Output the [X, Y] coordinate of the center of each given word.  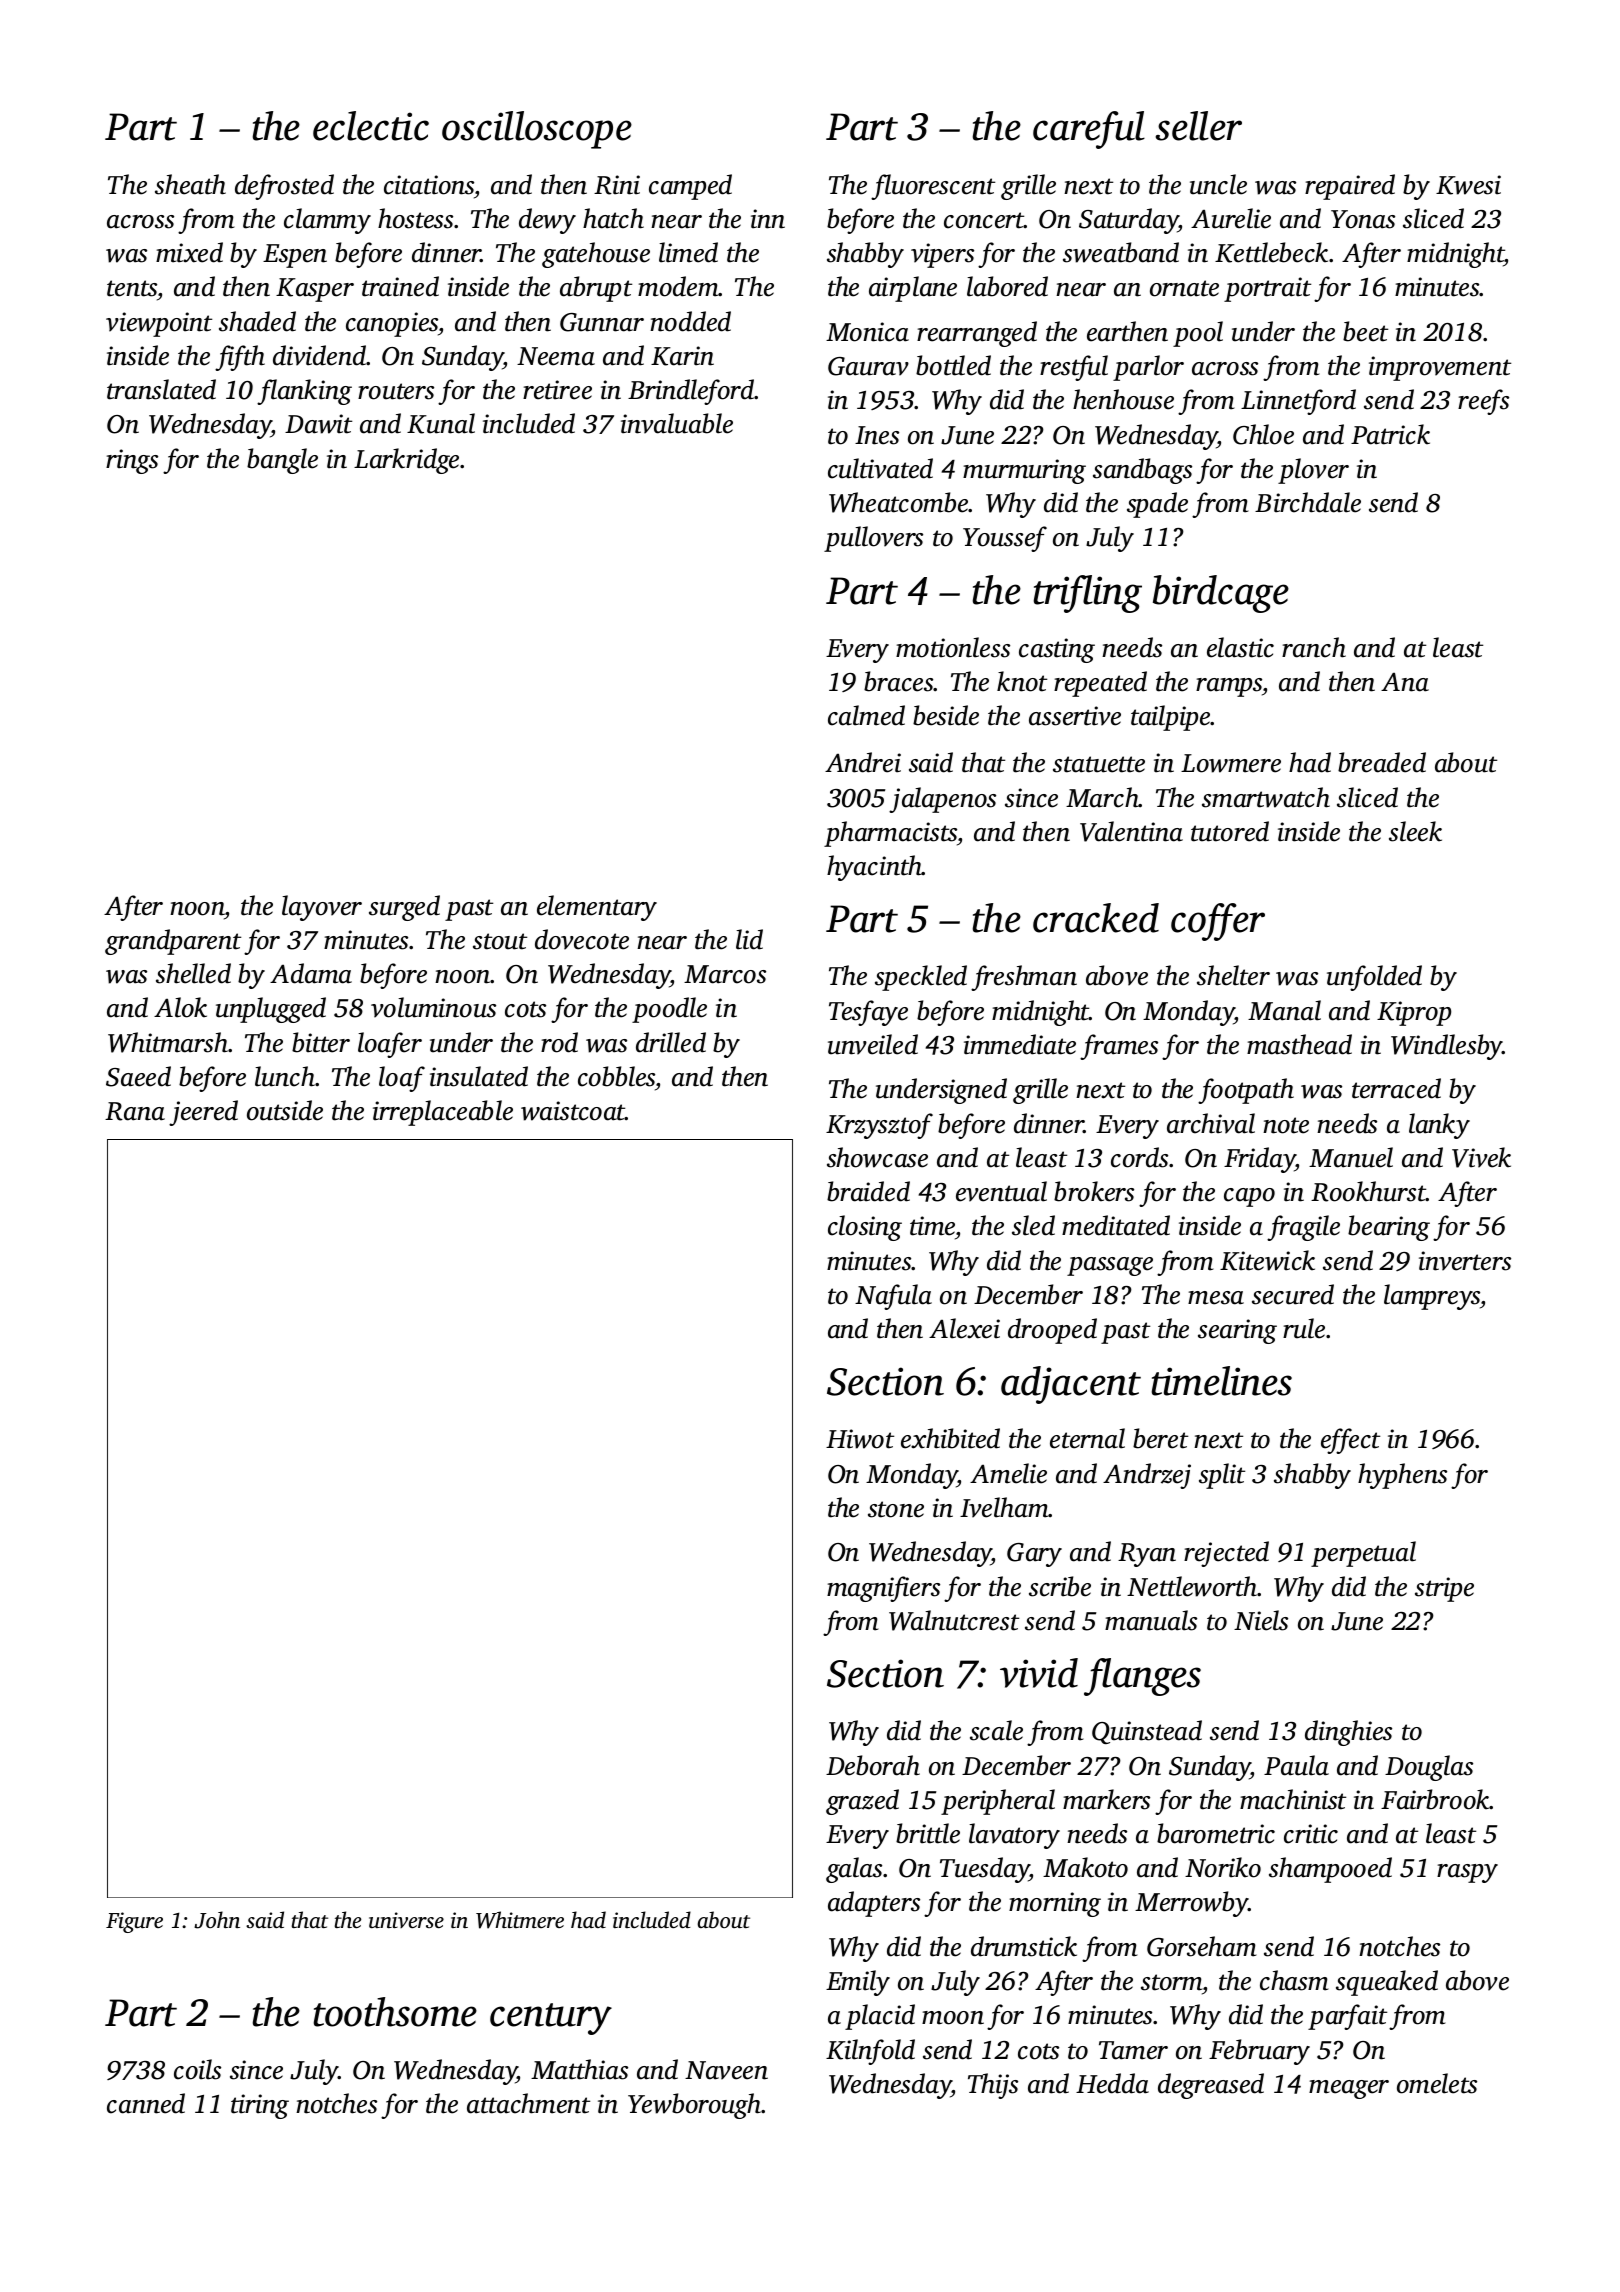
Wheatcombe [899, 502]
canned [146, 2103]
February [1259, 2052]
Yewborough [694, 2106]
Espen [295, 256]
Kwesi [1468, 185]
